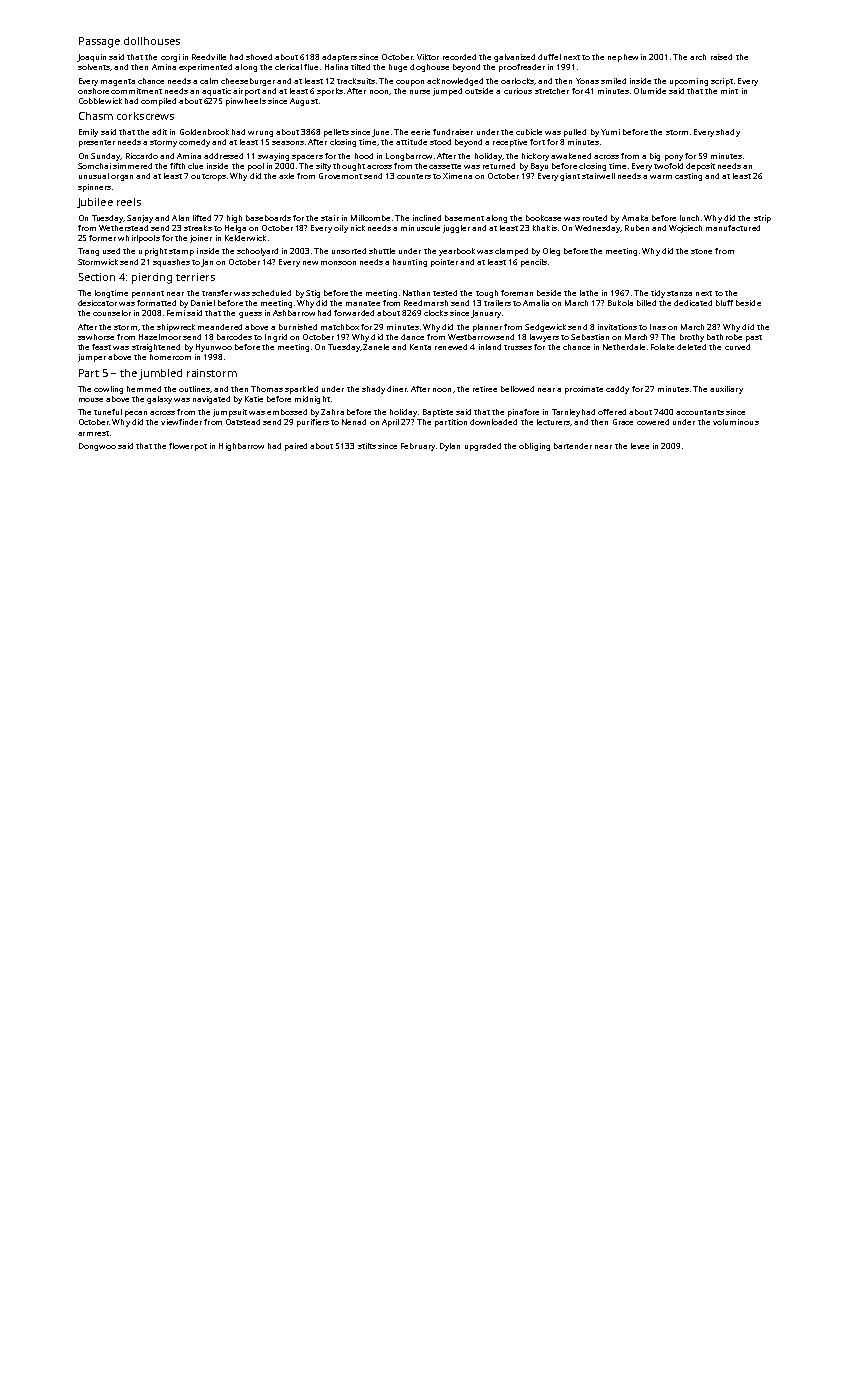  I want to click on squashes, so click(171, 263).
